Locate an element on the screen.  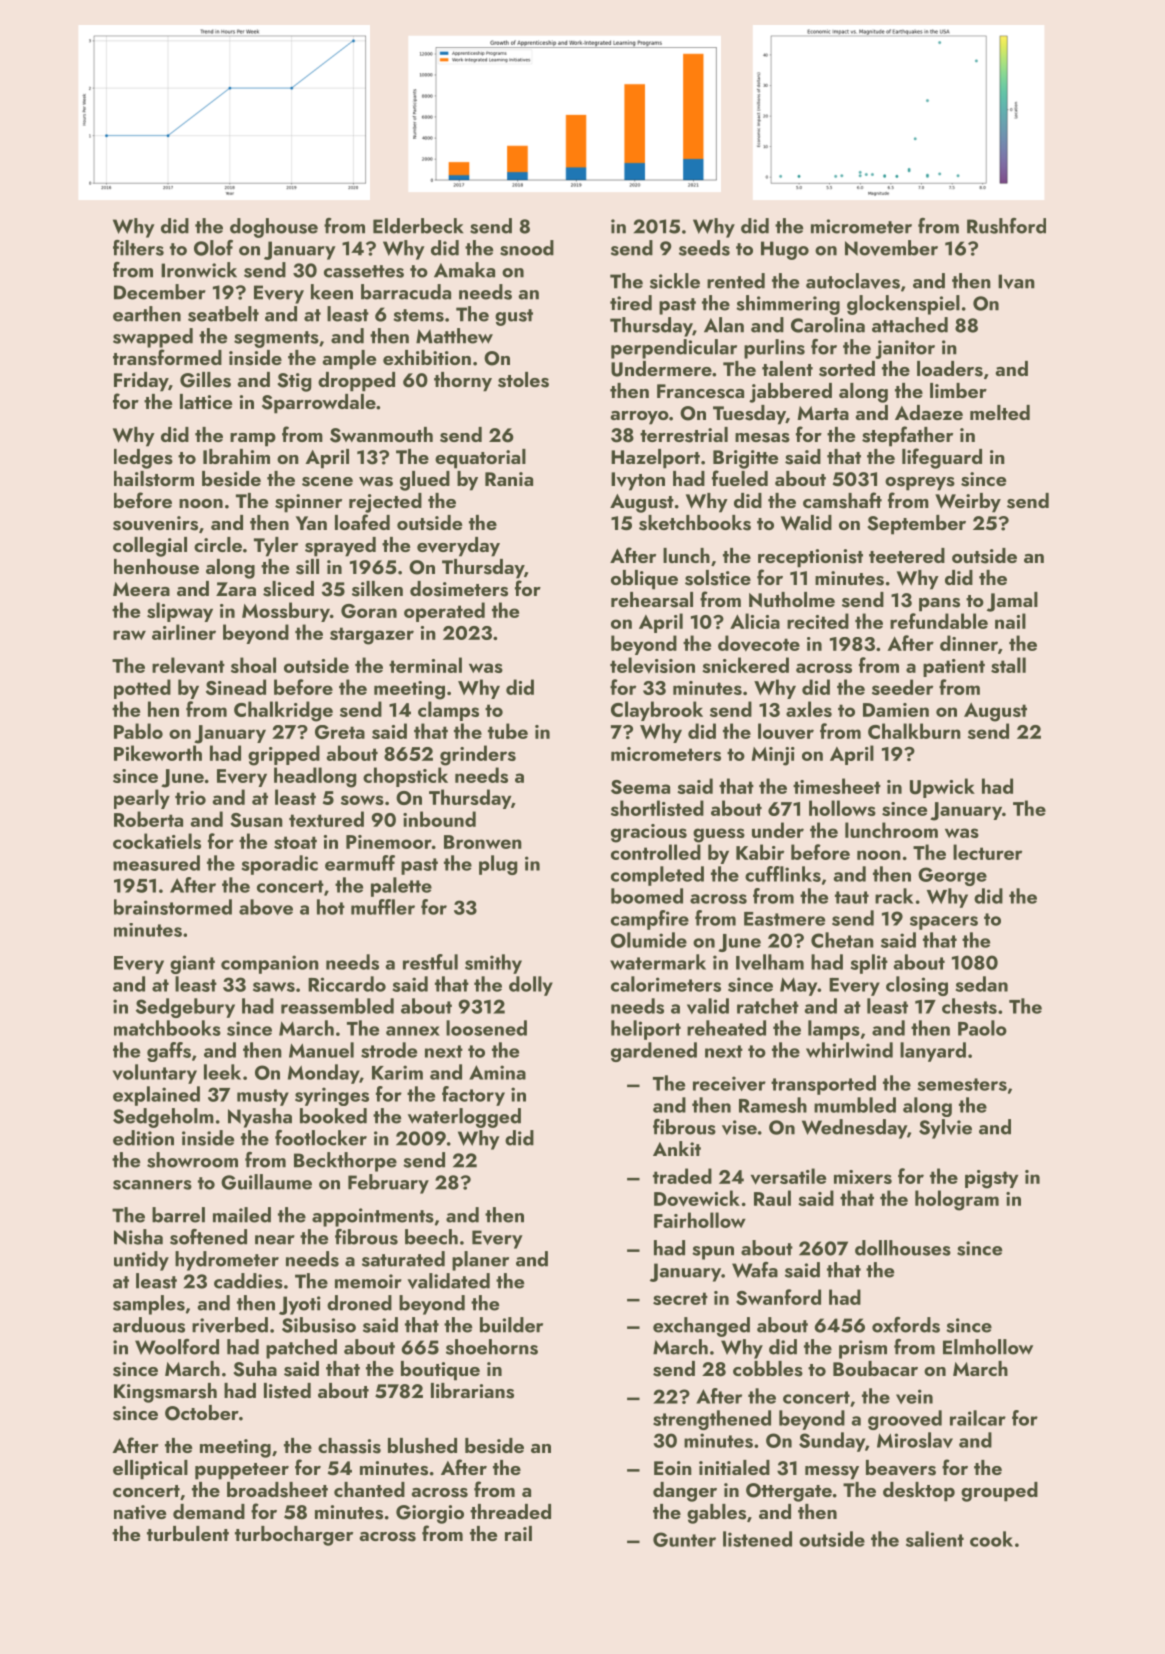
cufflinks is located at coordinates (783, 874).
